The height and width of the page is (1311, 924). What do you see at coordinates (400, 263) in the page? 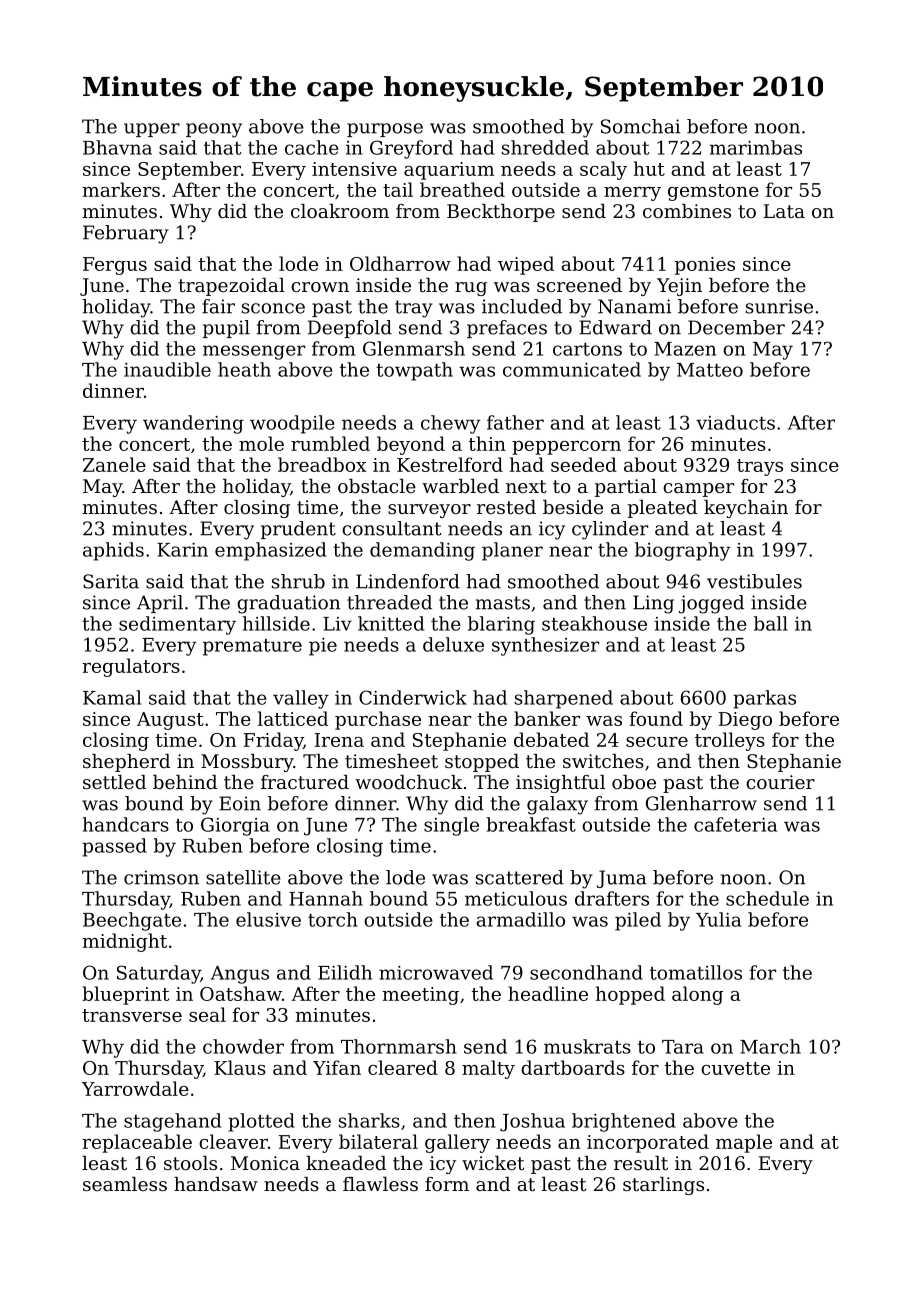
I see `Oldharrow` at bounding box center [400, 263].
